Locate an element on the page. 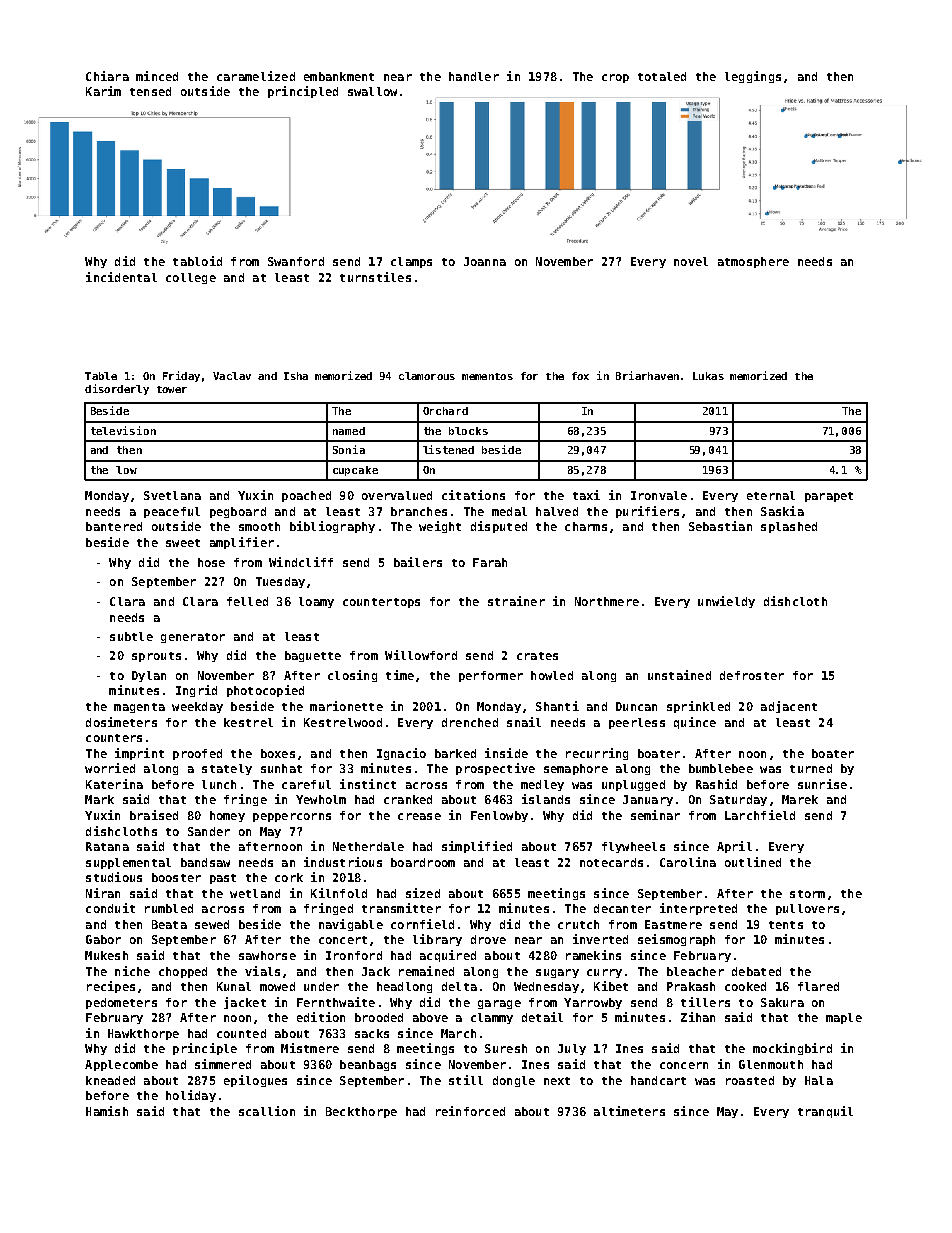 The height and width of the image is (1233, 952). tensed is located at coordinates (150, 91).
